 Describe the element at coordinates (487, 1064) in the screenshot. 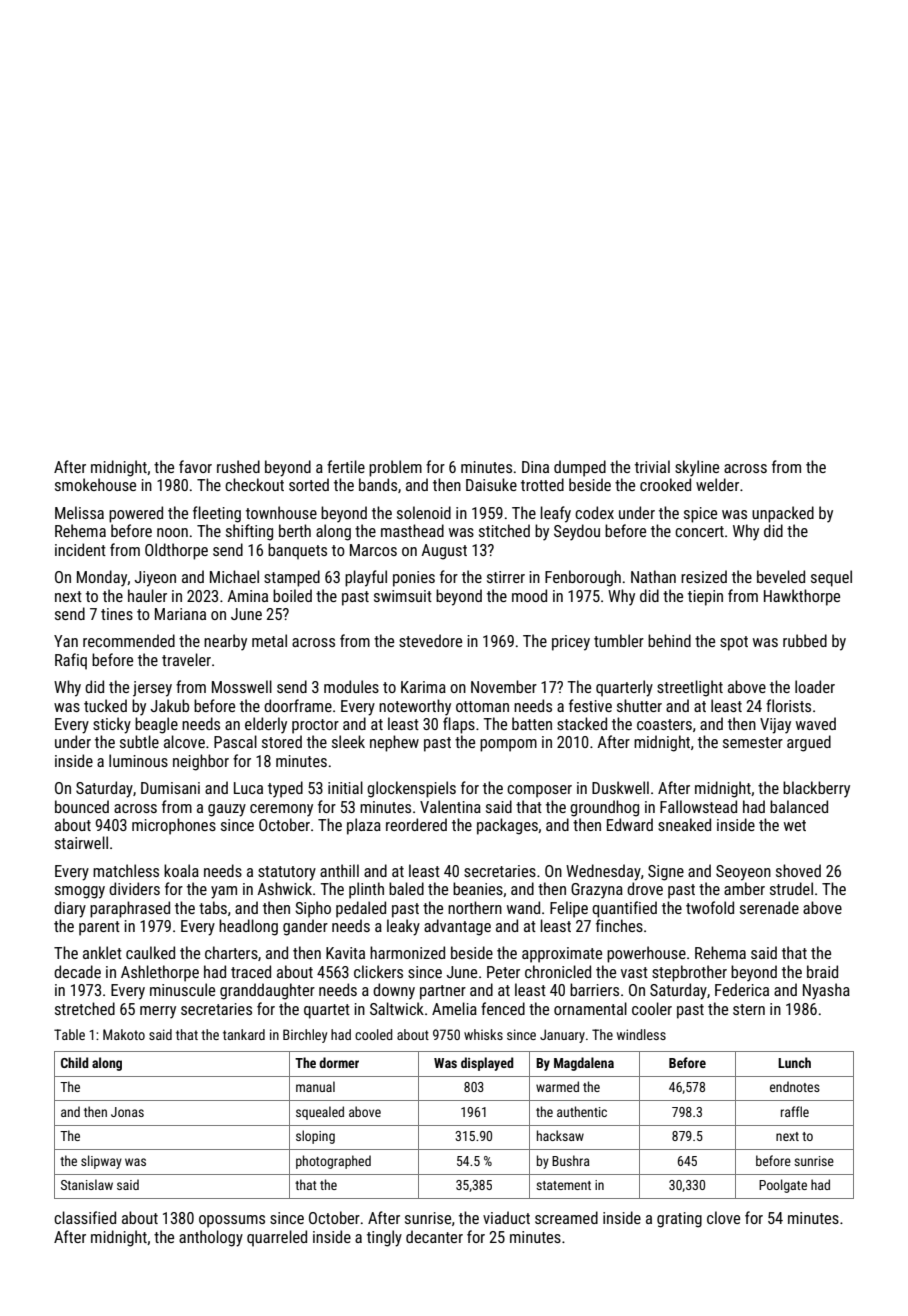

I see `displayed` at that location.
